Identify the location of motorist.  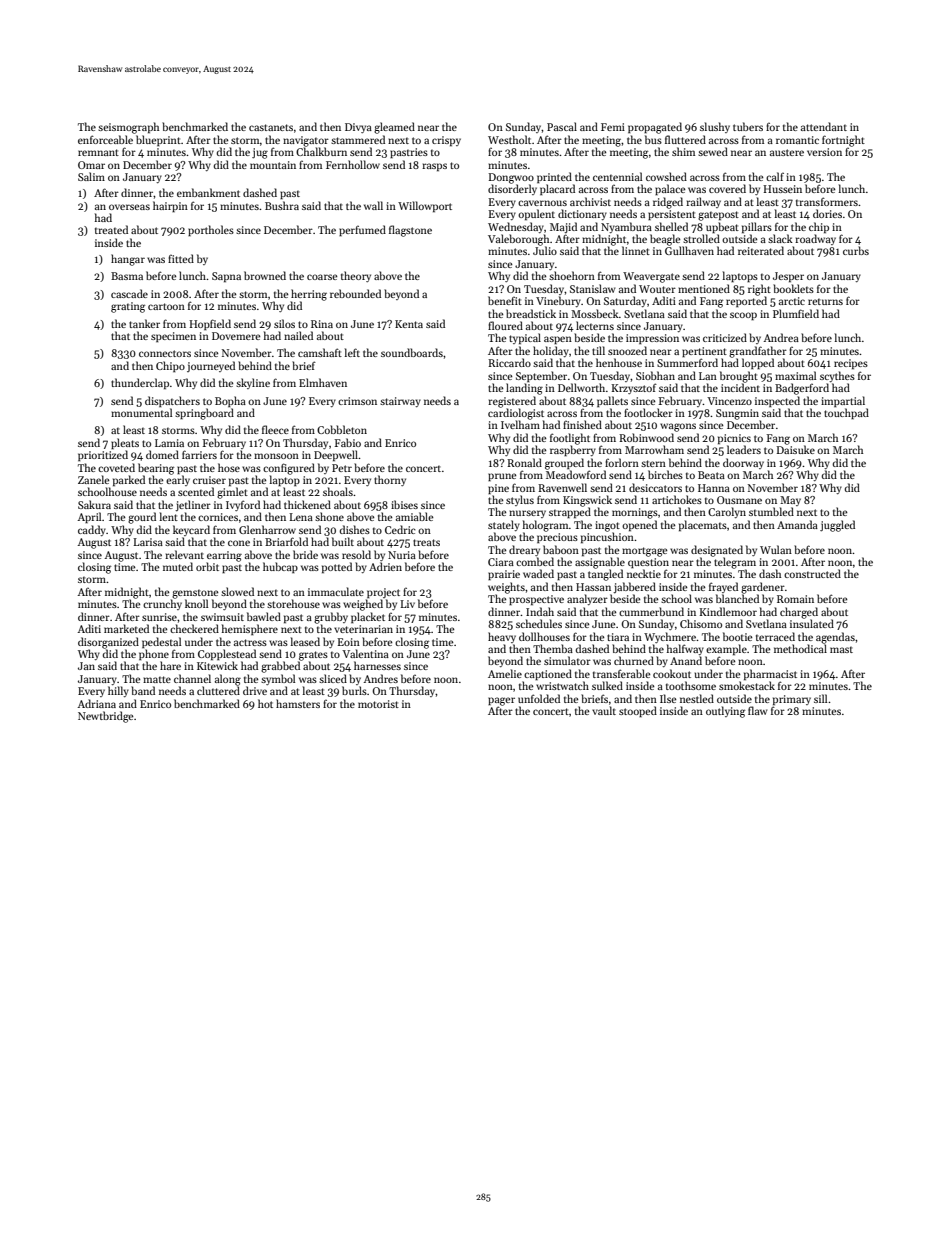
(378, 704).
